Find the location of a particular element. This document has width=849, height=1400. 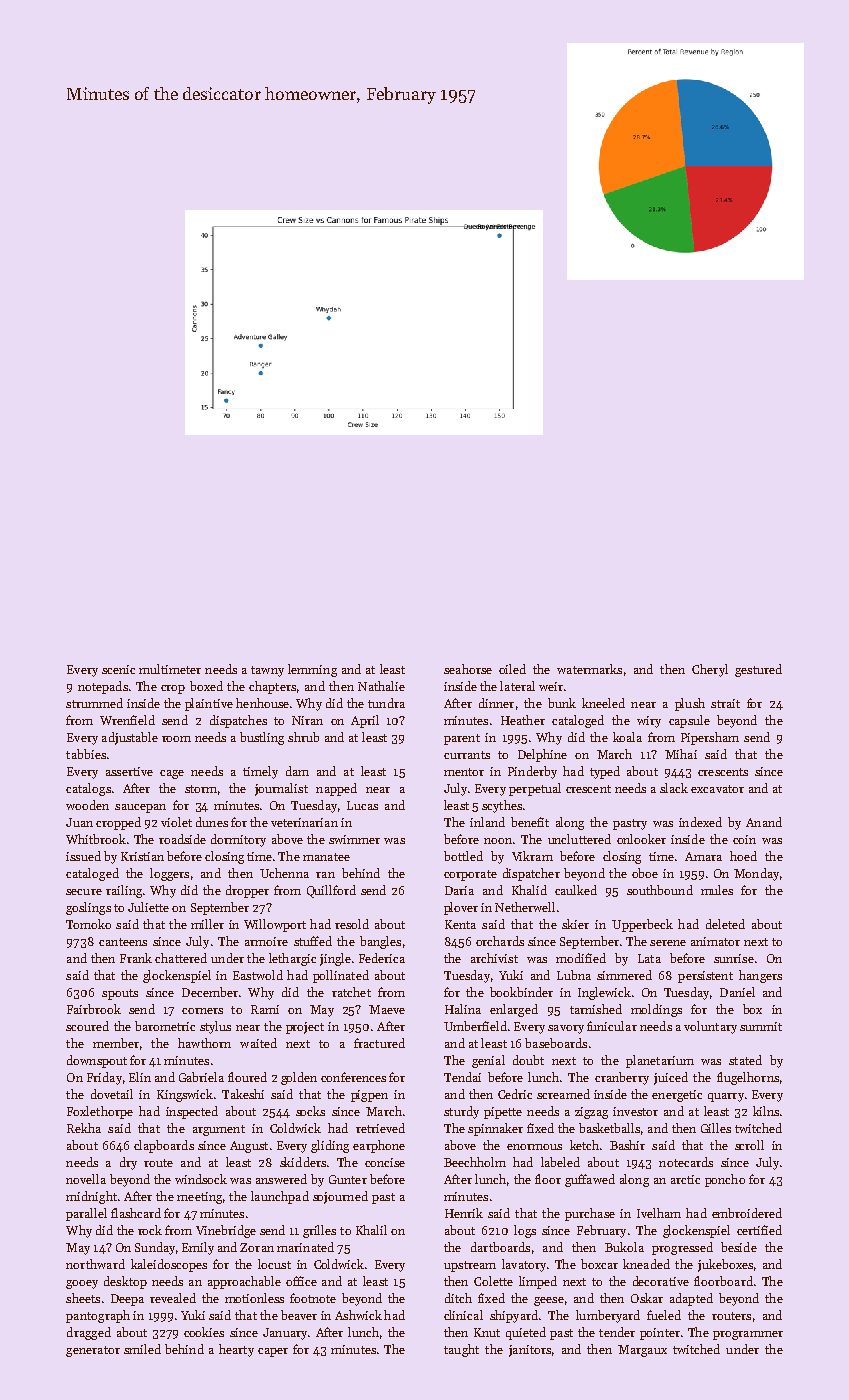

summit is located at coordinates (761, 1026).
